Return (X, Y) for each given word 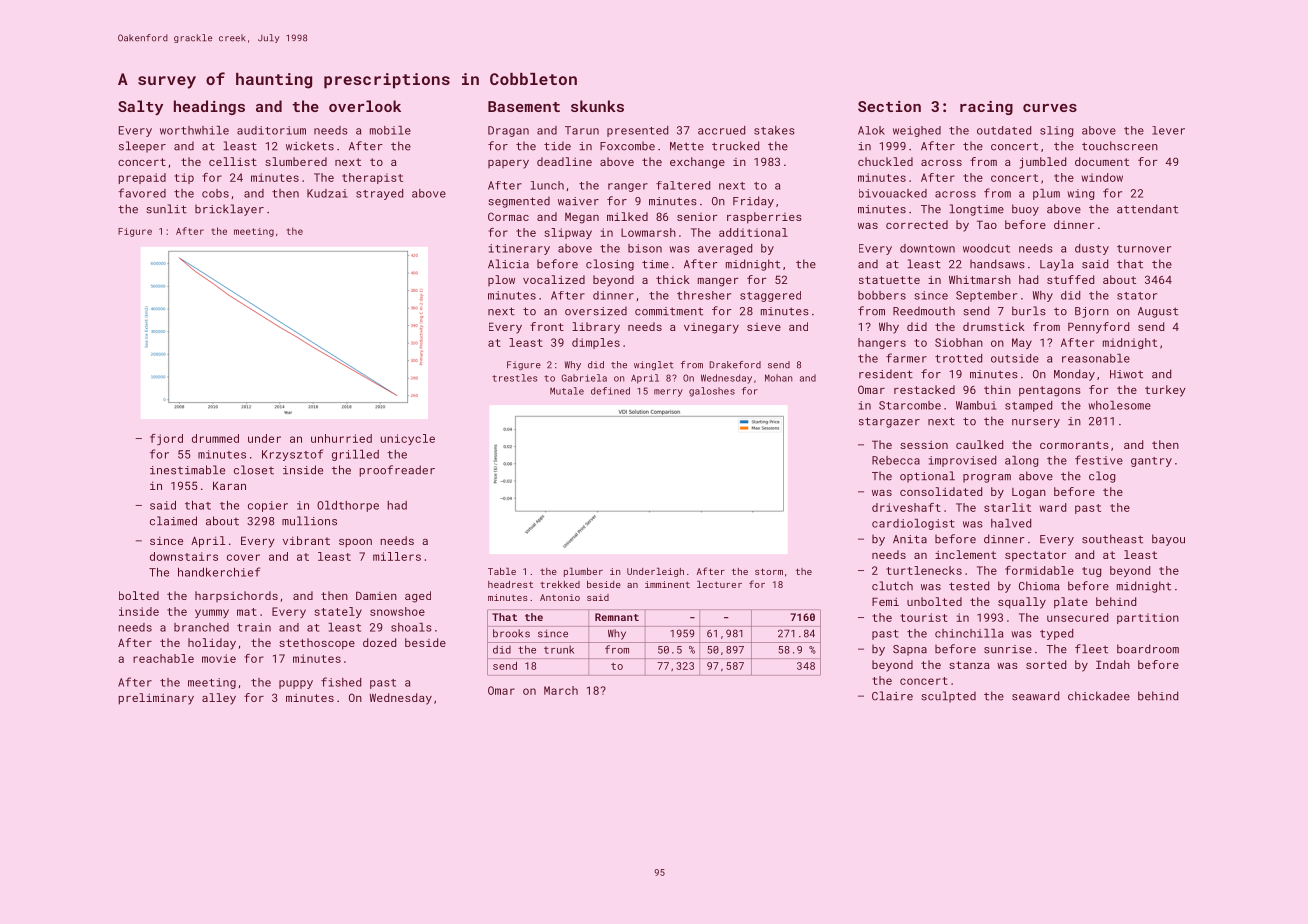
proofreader (397, 471)
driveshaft (906, 507)
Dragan (508, 131)
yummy (212, 613)
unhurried (341, 438)
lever (1168, 130)
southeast (1112, 539)
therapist (372, 178)
